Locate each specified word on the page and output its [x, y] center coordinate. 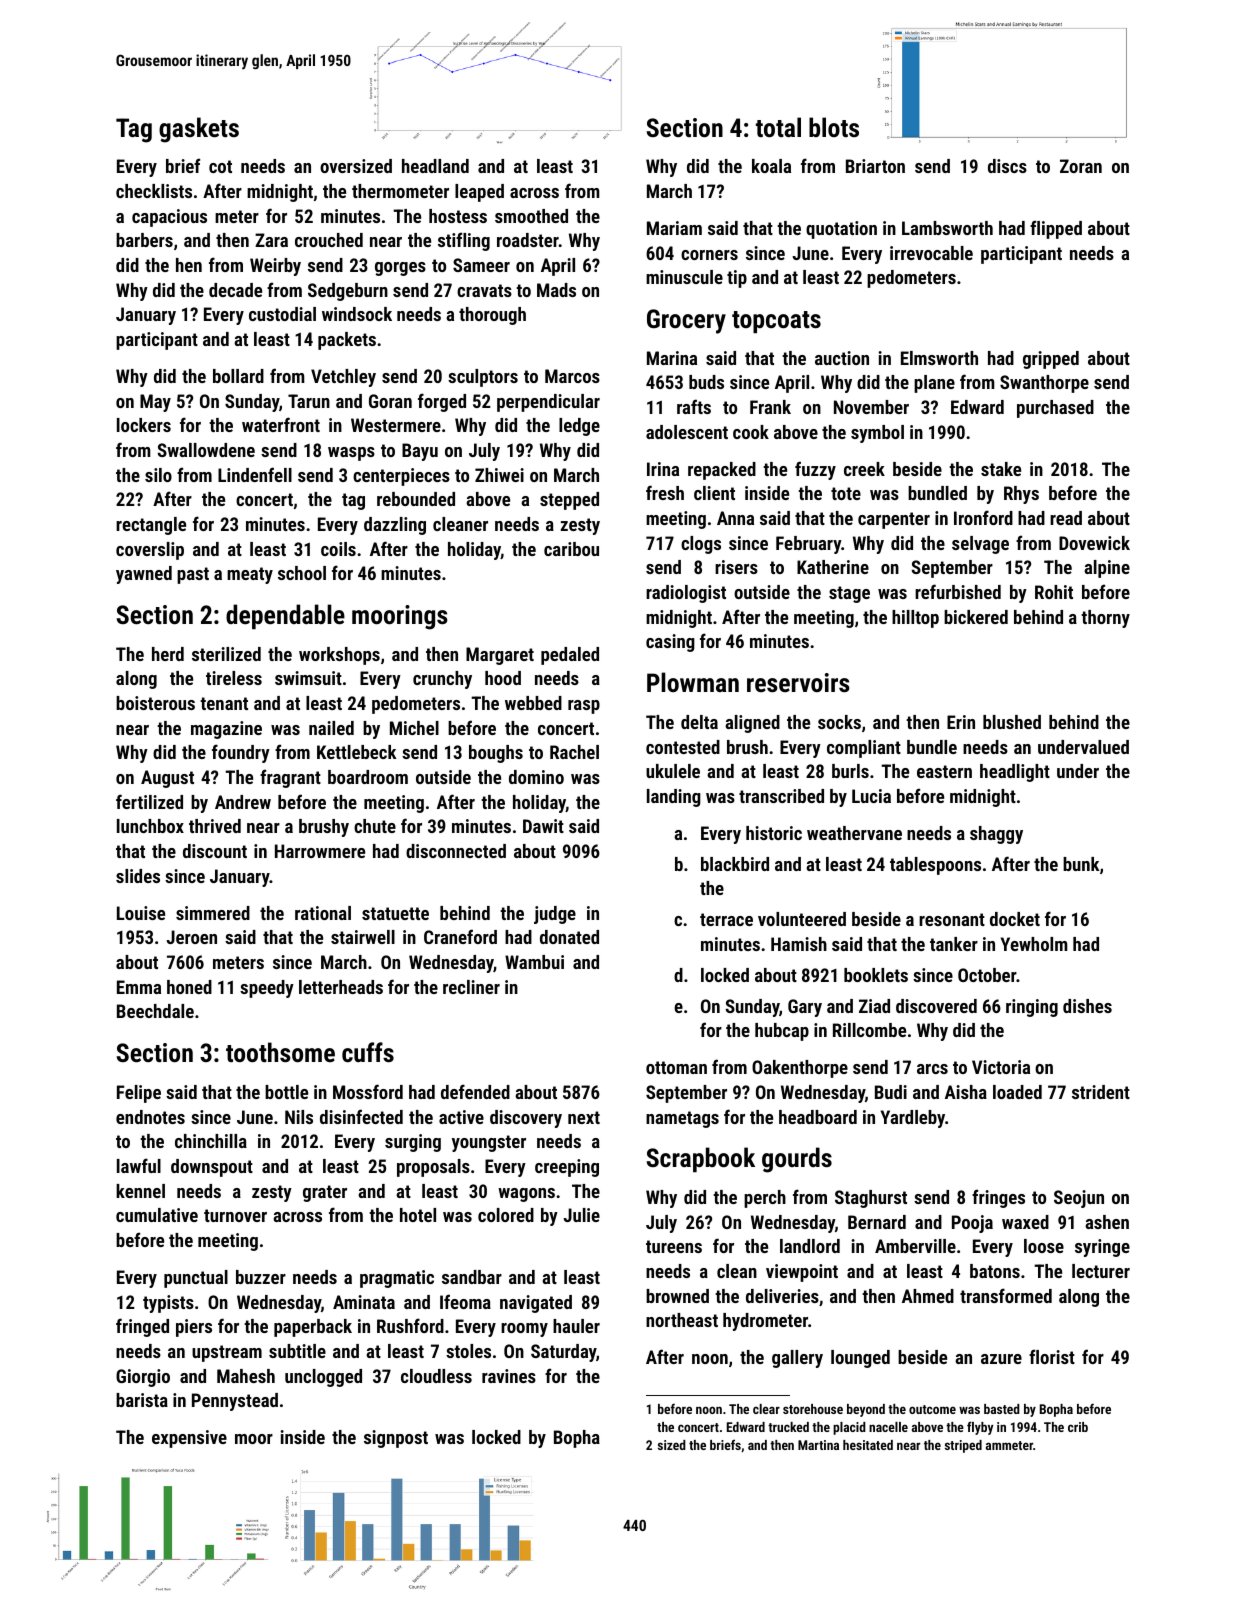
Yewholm [1034, 944]
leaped [479, 193]
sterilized [226, 654]
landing [674, 798]
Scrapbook [701, 1159]
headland [435, 166]
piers [194, 1328]
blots [834, 127]
